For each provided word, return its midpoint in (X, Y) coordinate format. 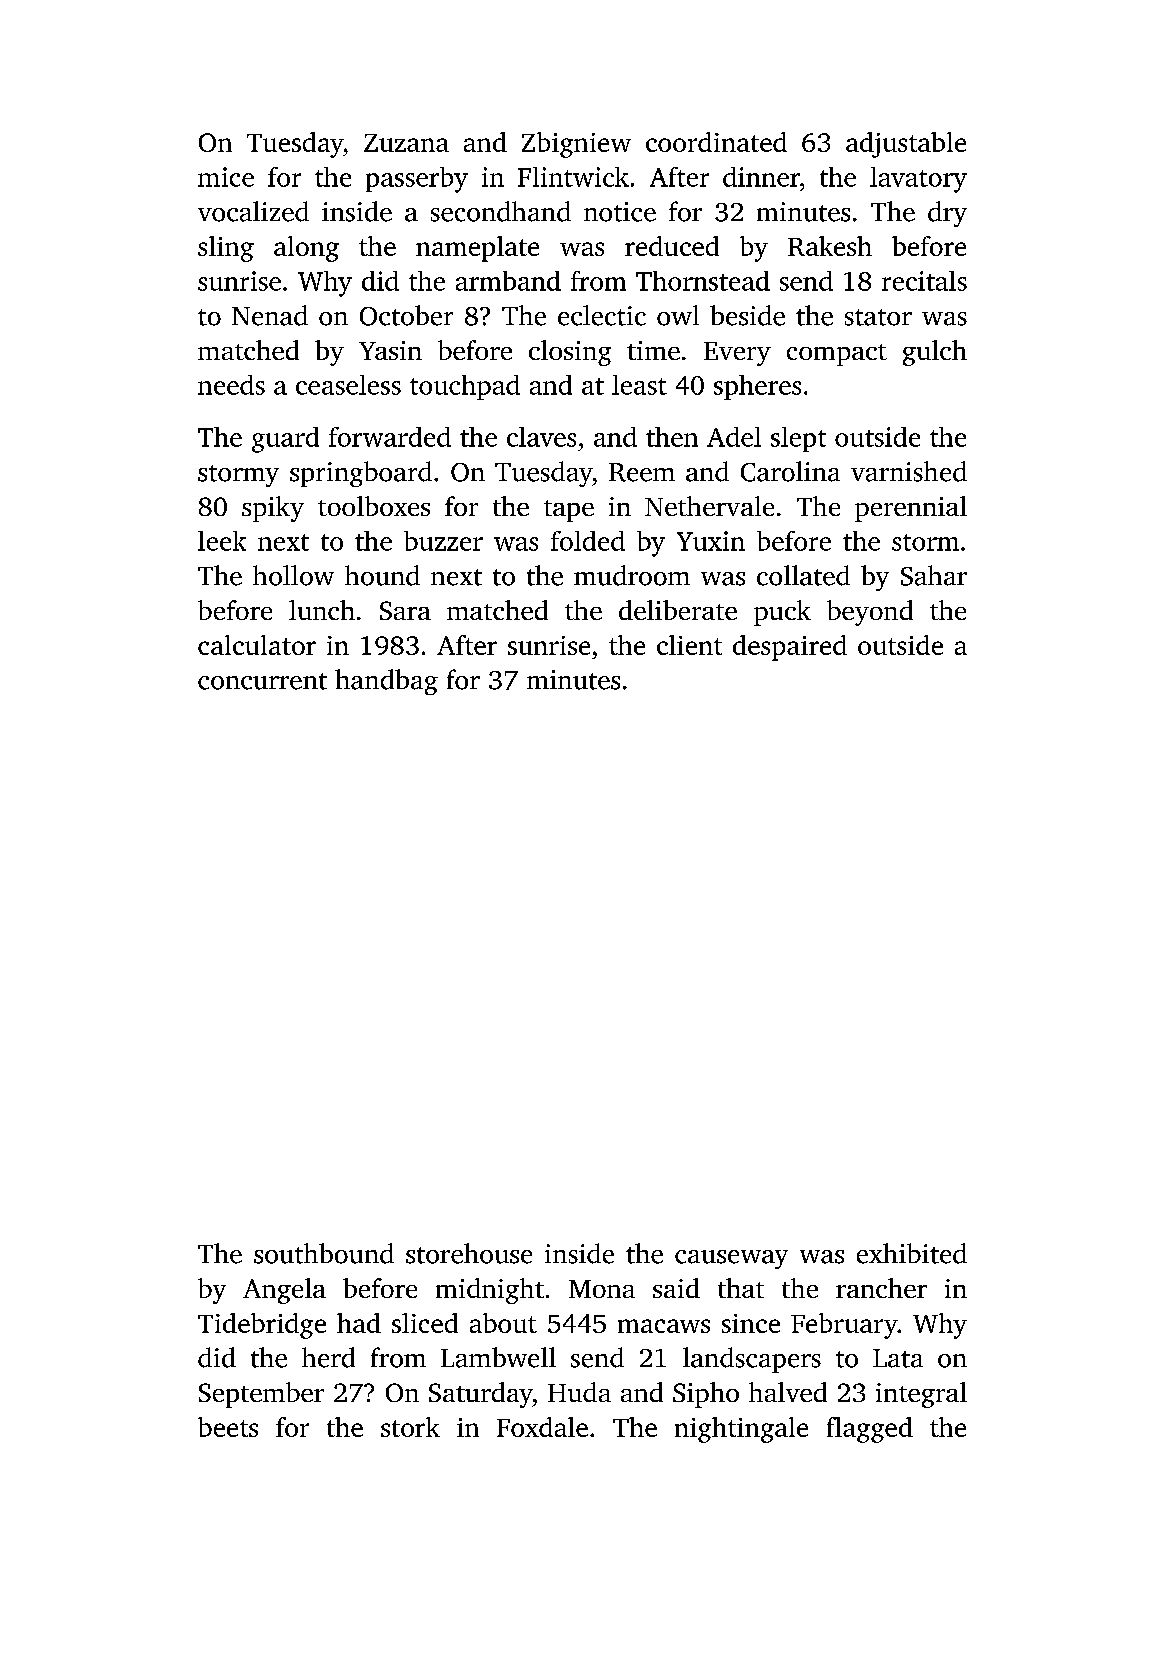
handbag (386, 682)
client (689, 645)
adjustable (906, 145)
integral (921, 1395)
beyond (870, 613)
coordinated (716, 142)
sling (226, 249)
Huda (579, 1392)
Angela (284, 1291)
